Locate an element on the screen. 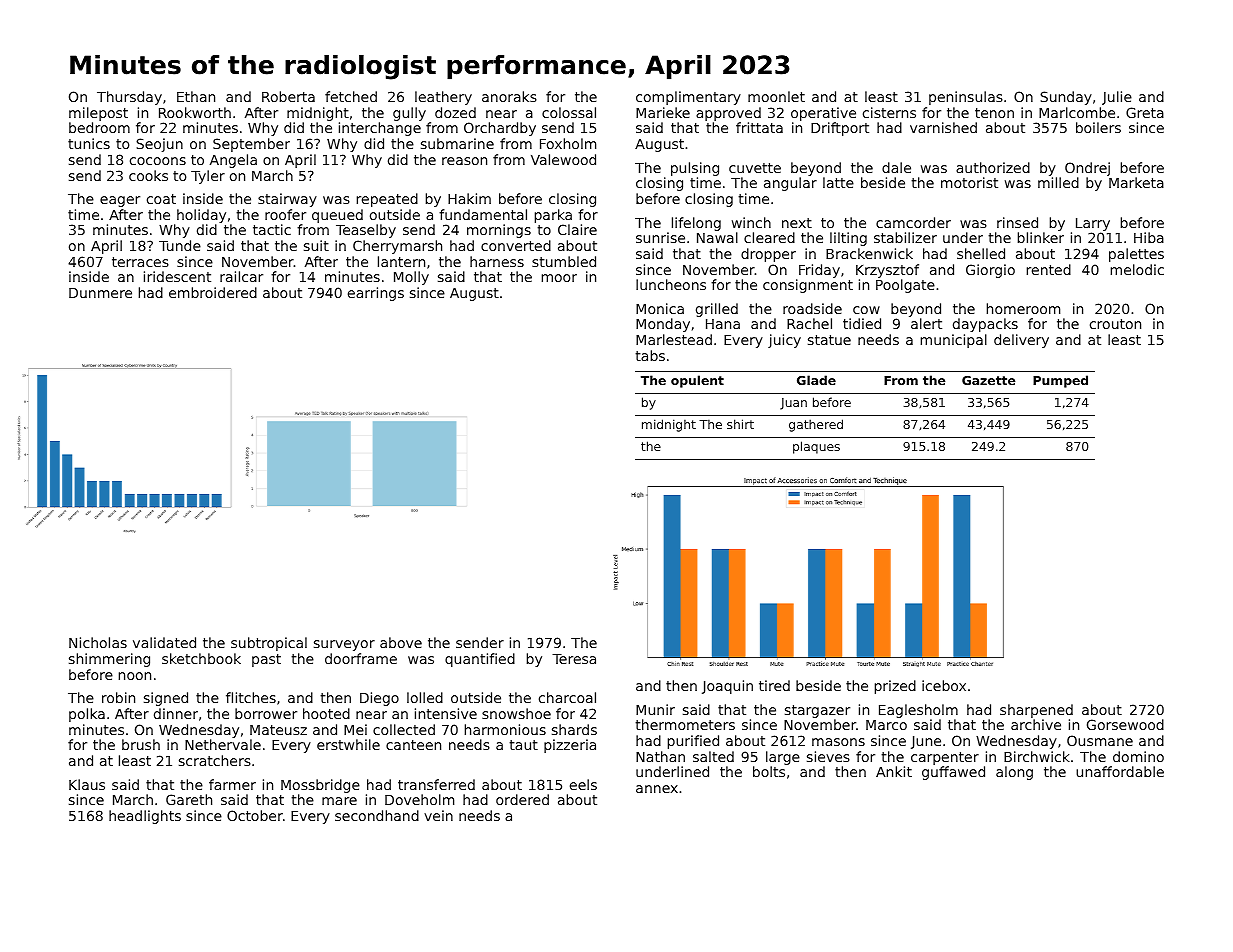  annex is located at coordinates (657, 789).
